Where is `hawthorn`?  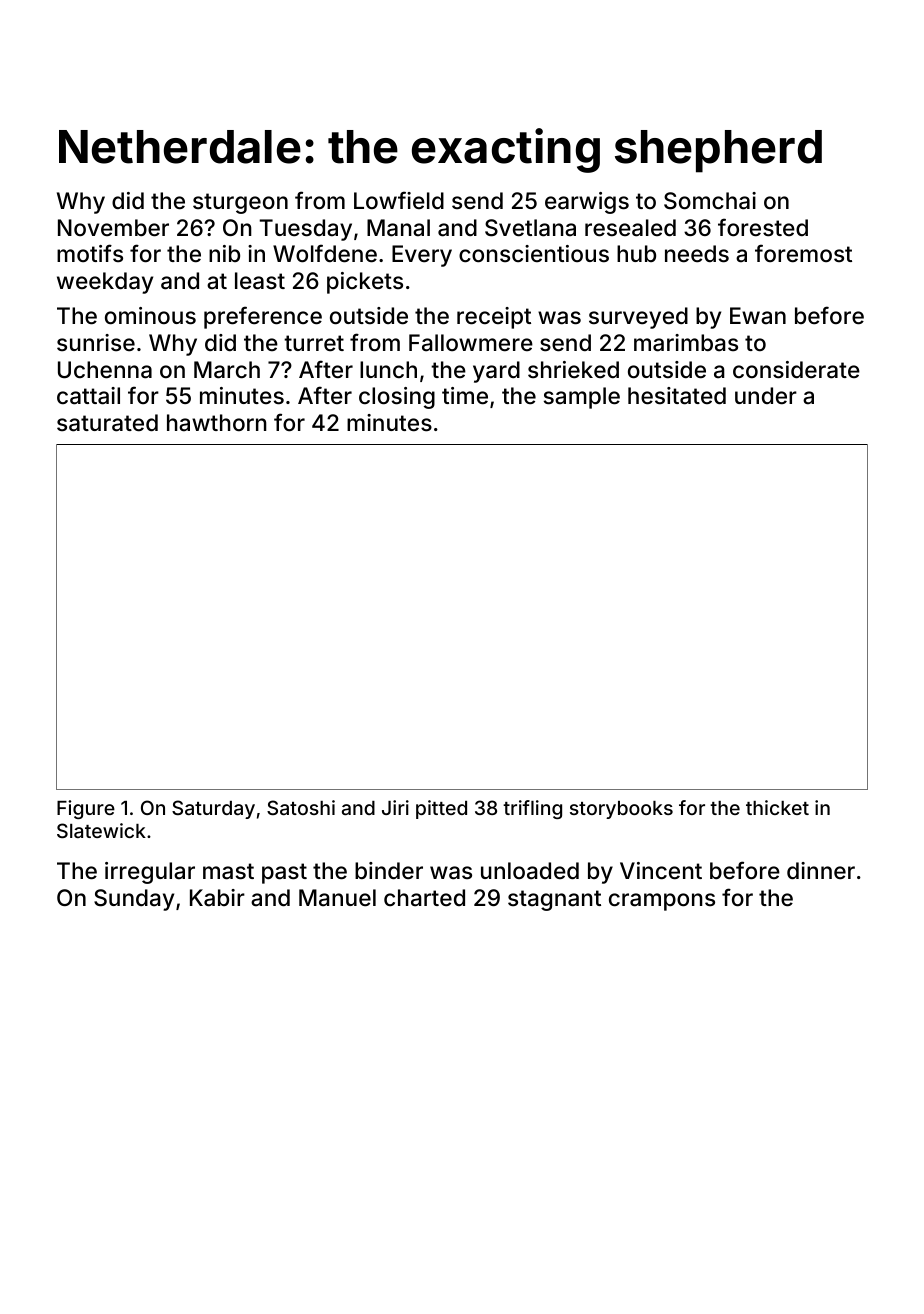
hawthorn is located at coordinates (217, 423).
